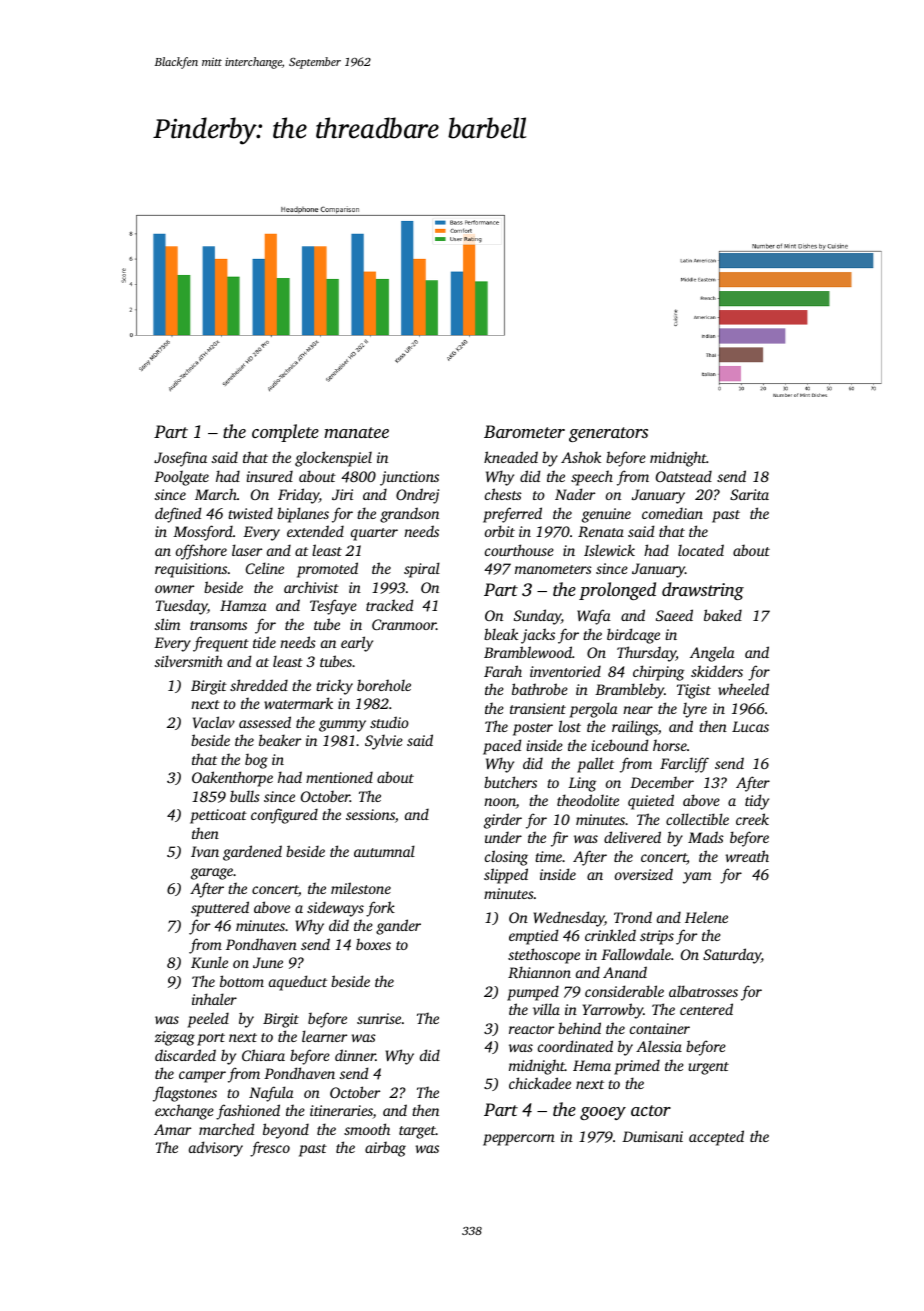  I want to click on Barometer, so click(524, 431).
